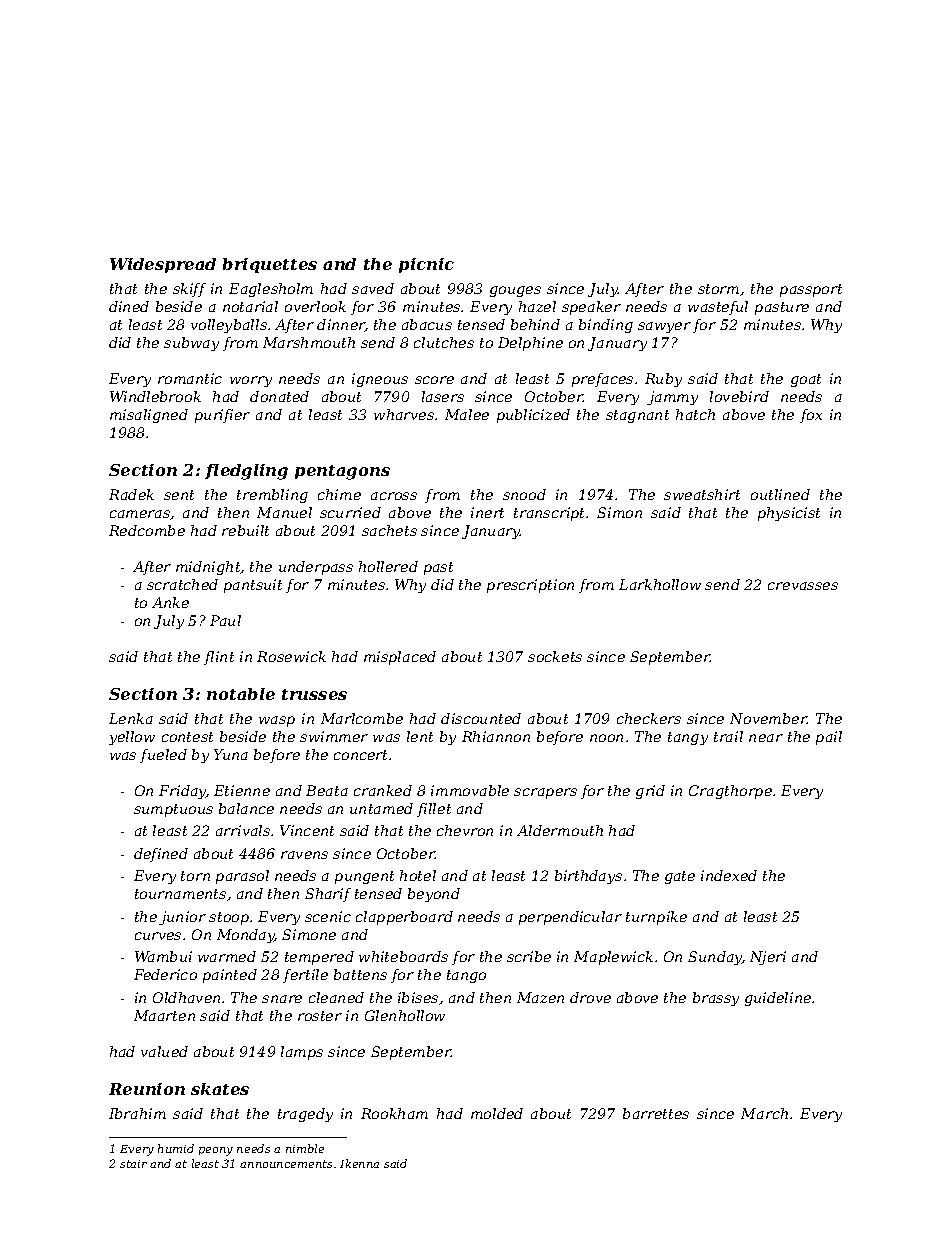  What do you see at coordinates (173, 810) in the screenshot?
I see `sumptuous` at bounding box center [173, 810].
